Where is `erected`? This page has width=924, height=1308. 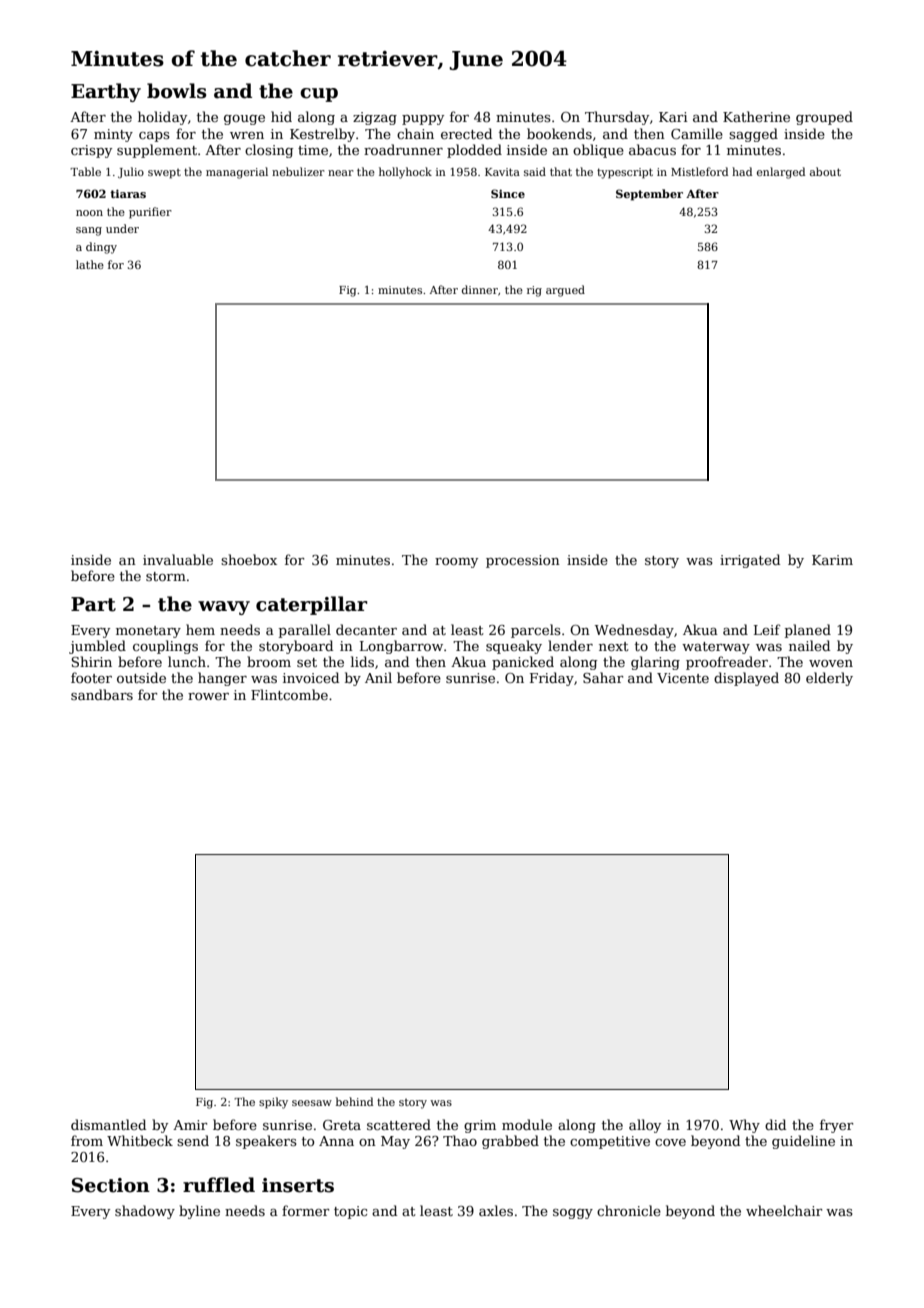 erected is located at coordinates (466, 133).
